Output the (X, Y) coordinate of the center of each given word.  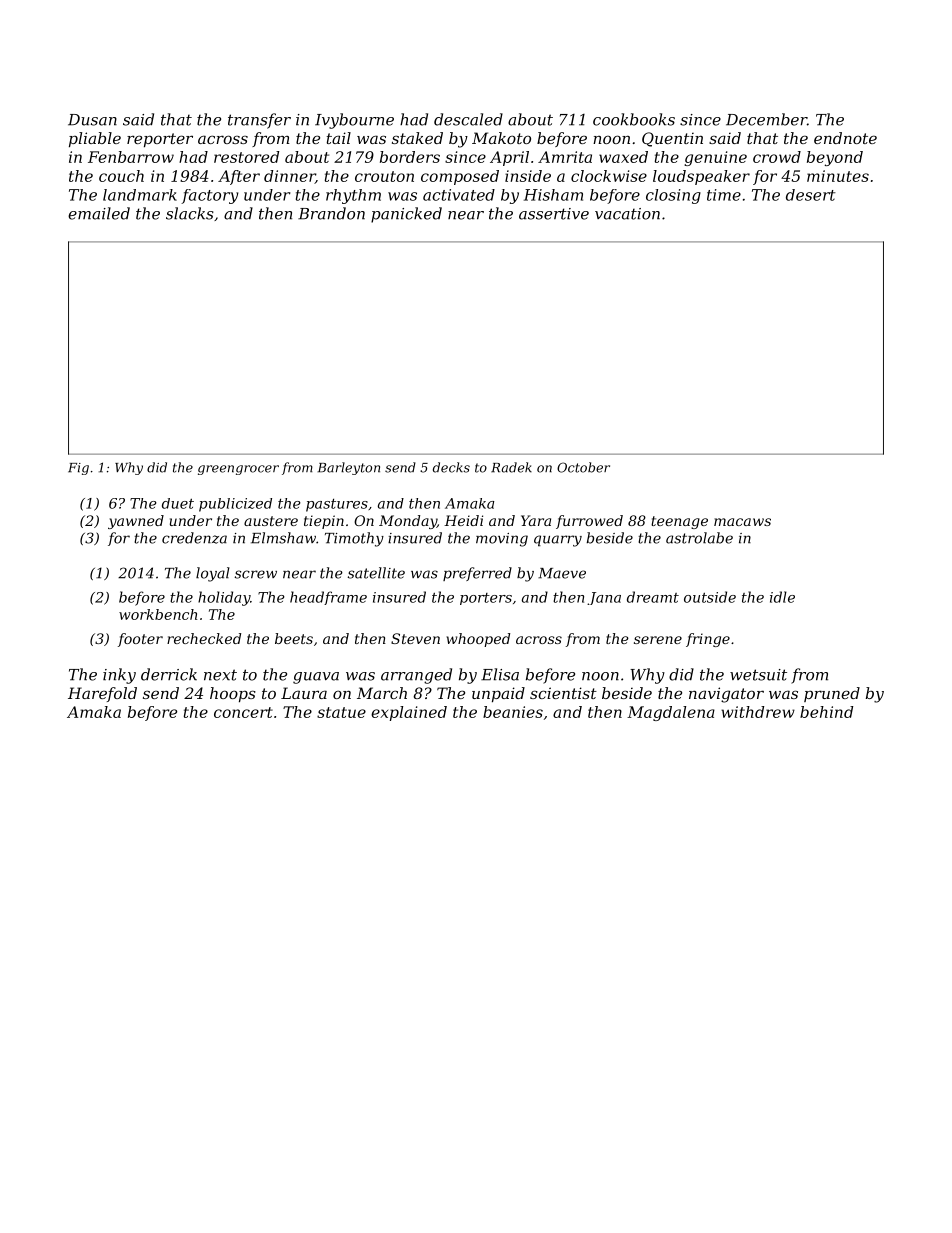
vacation (627, 214)
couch (121, 176)
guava (316, 678)
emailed (99, 213)
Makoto (501, 138)
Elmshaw (283, 538)
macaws (742, 522)
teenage (679, 522)
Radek (511, 467)
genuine (715, 158)
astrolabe (699, 538)
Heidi (463, 520)
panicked (406, 215)
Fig (78, 469)
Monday (408, 522)
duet (178, 503)
